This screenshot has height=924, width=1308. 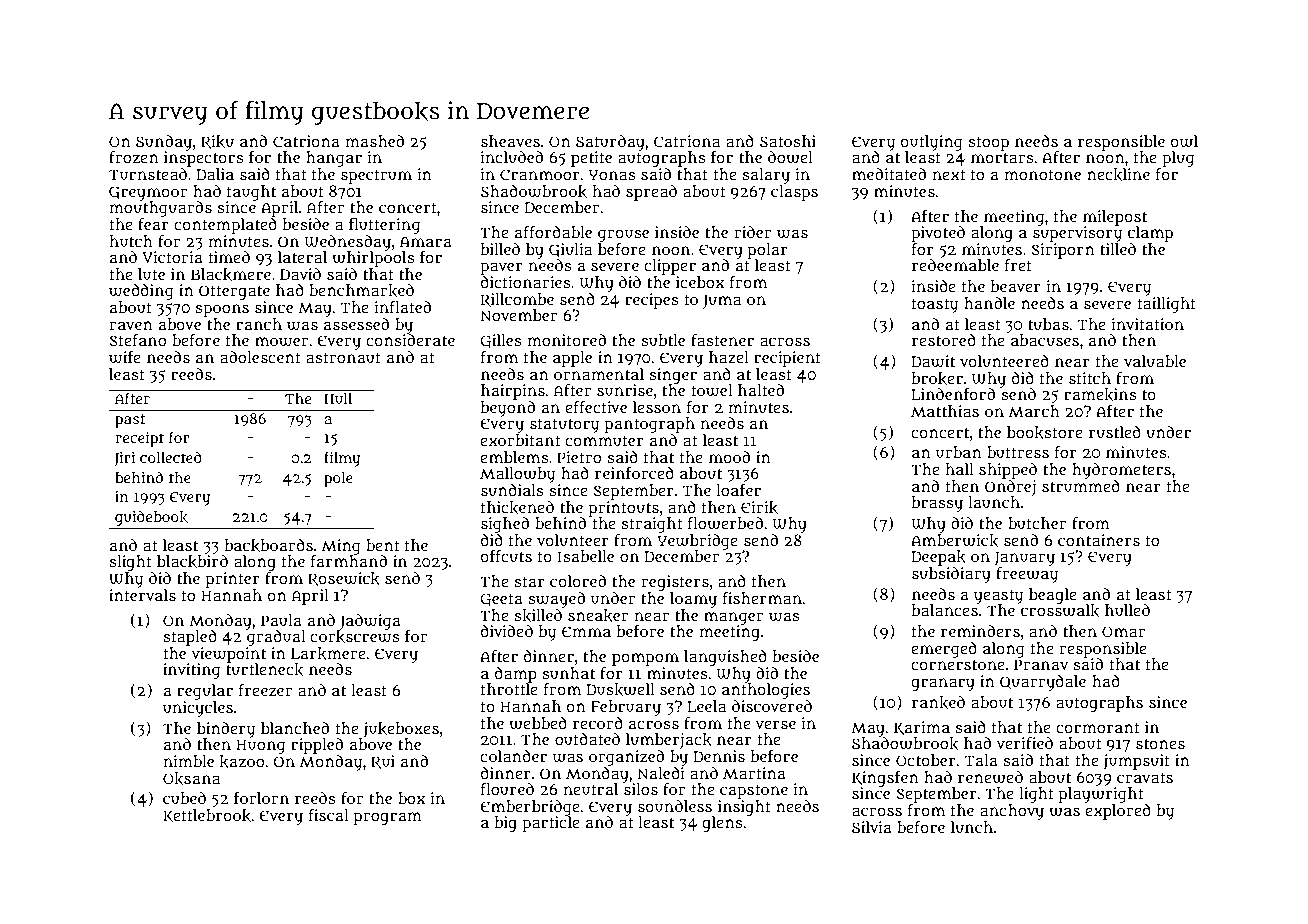 I want to click on turtleneck, so click(x=264, y=669).
